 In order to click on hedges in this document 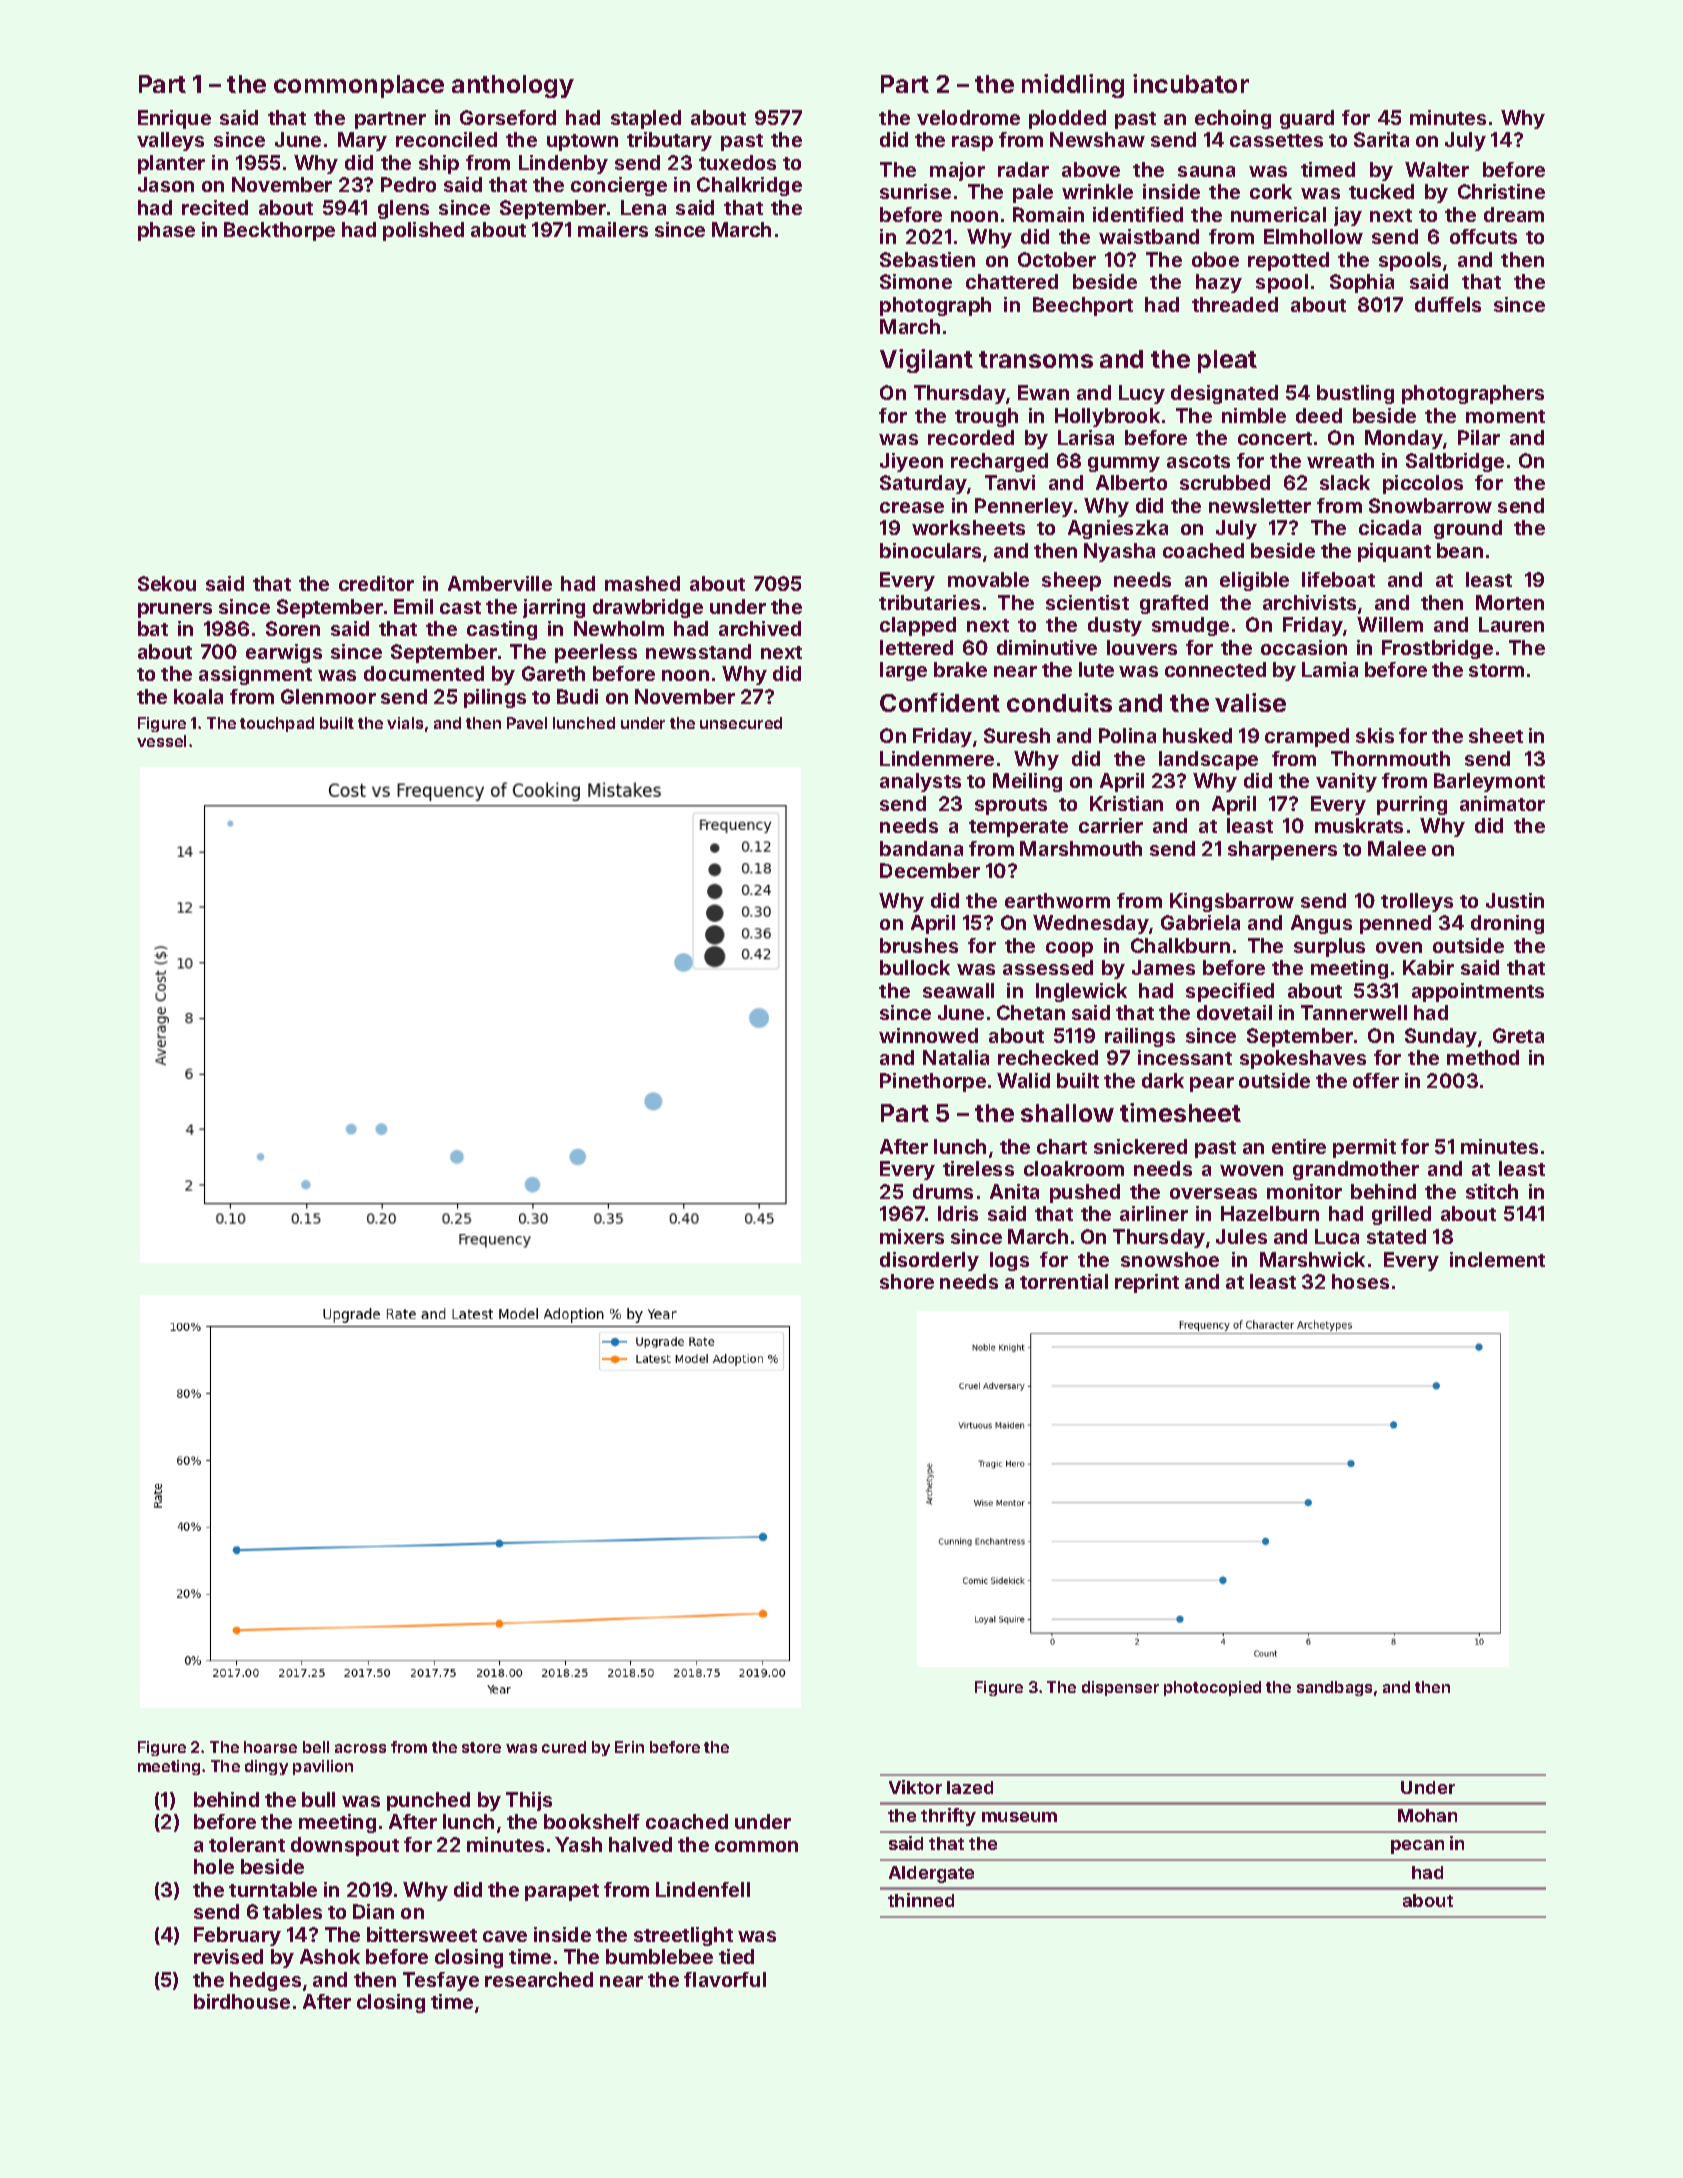, I will do `click(265, 1981)`.
